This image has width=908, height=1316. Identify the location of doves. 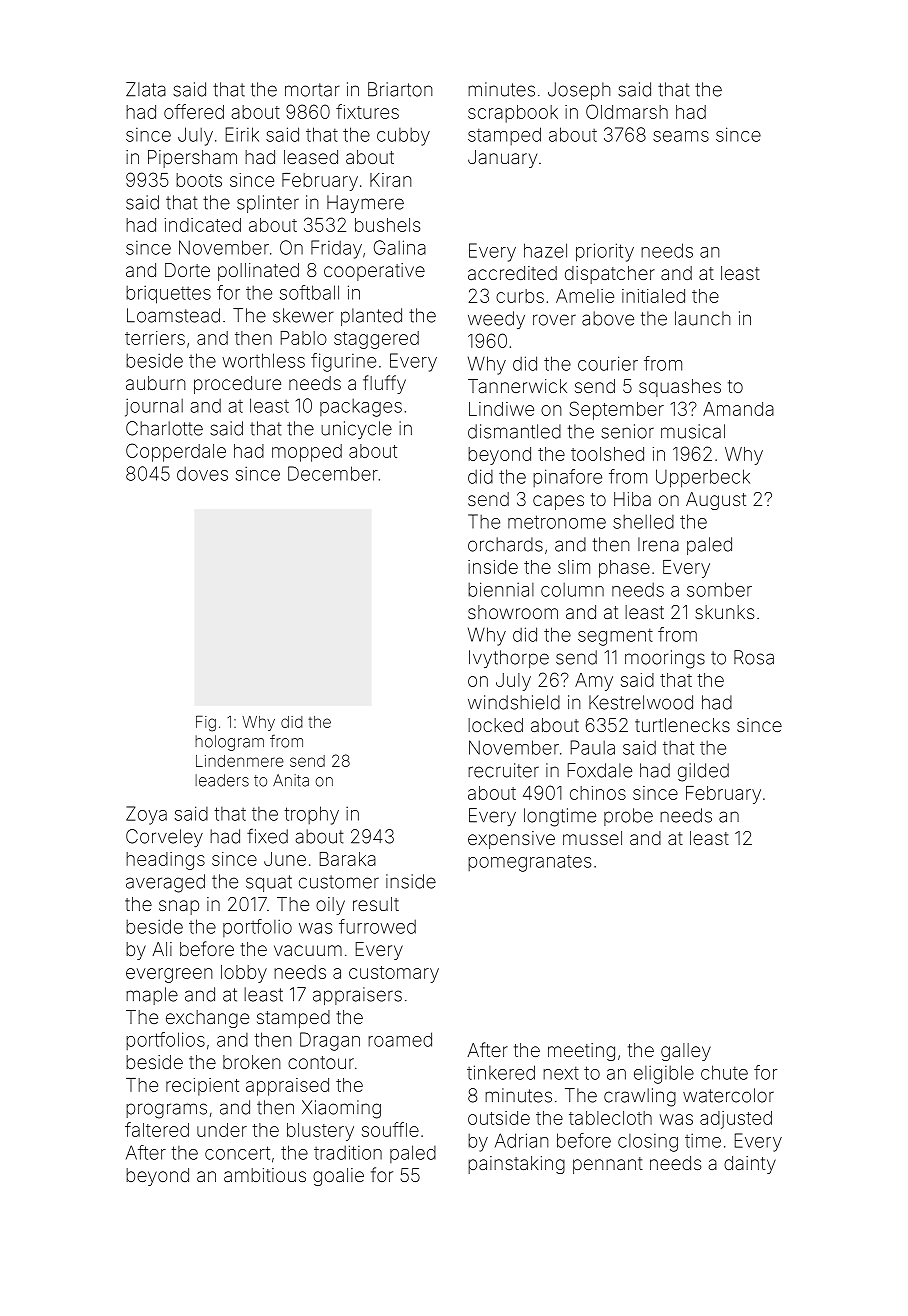
(202, 473).
